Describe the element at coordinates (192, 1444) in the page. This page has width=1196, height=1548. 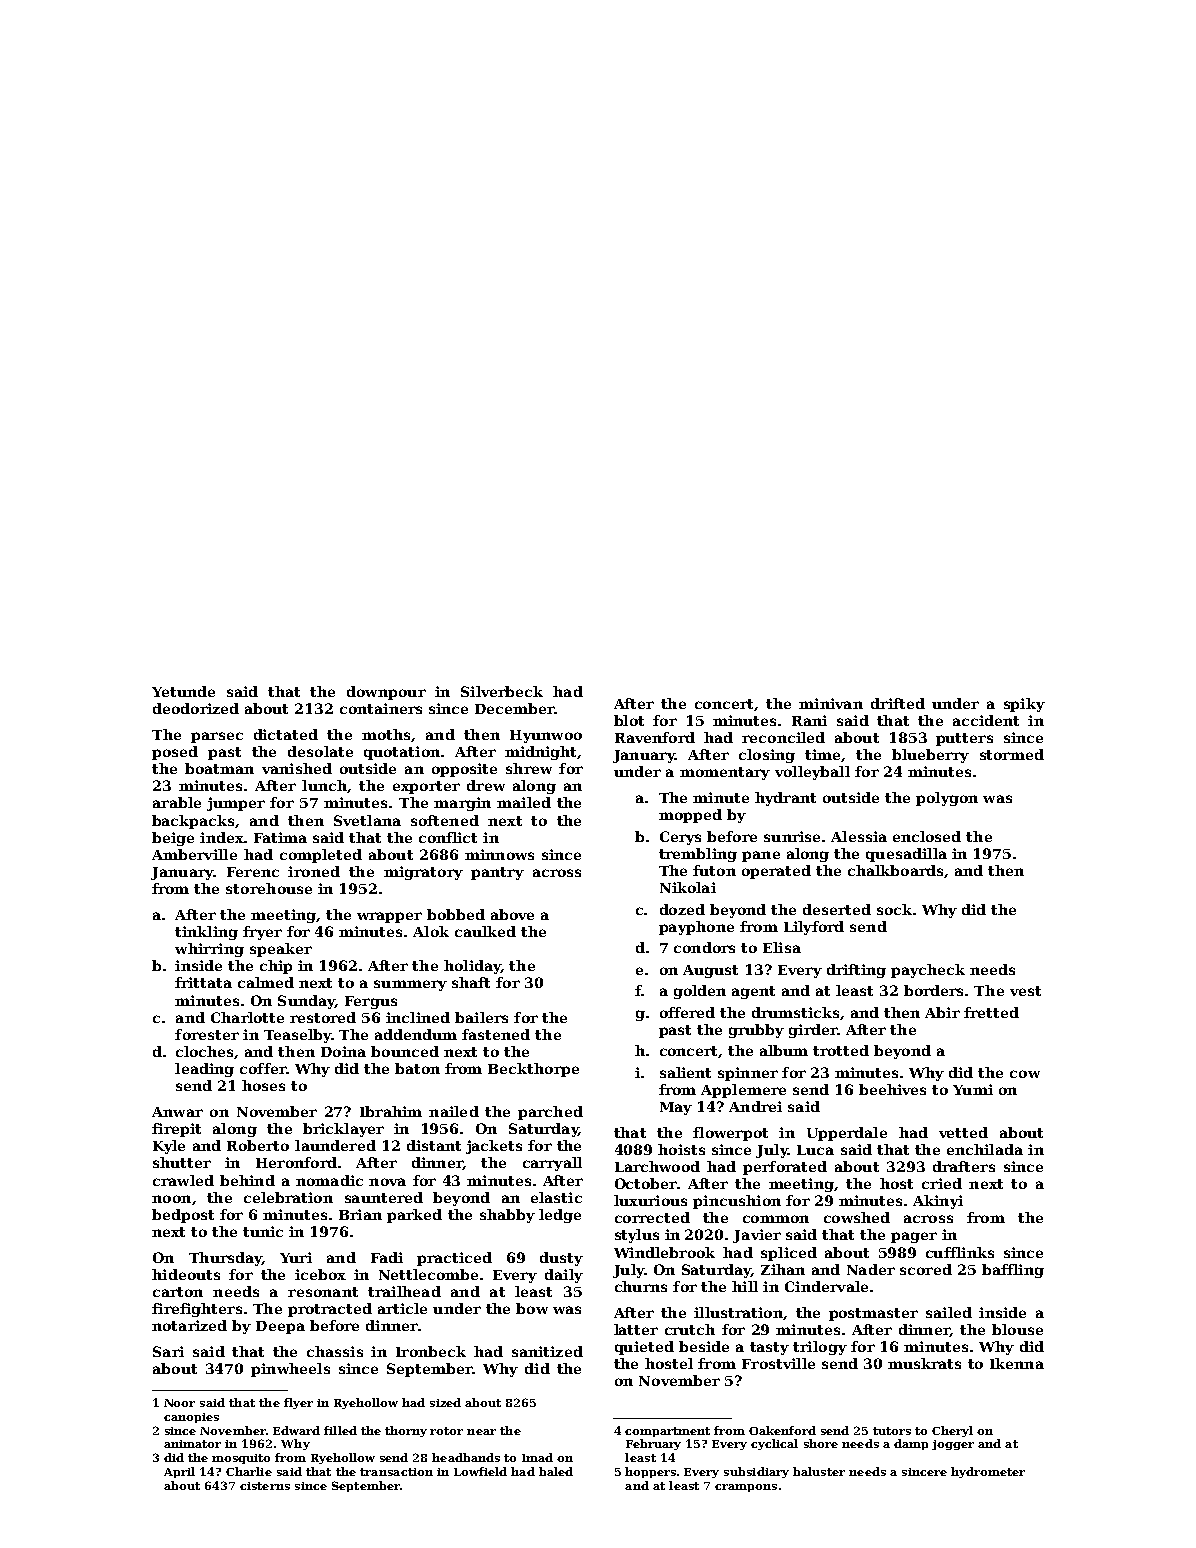
I see `animator` at that location.
